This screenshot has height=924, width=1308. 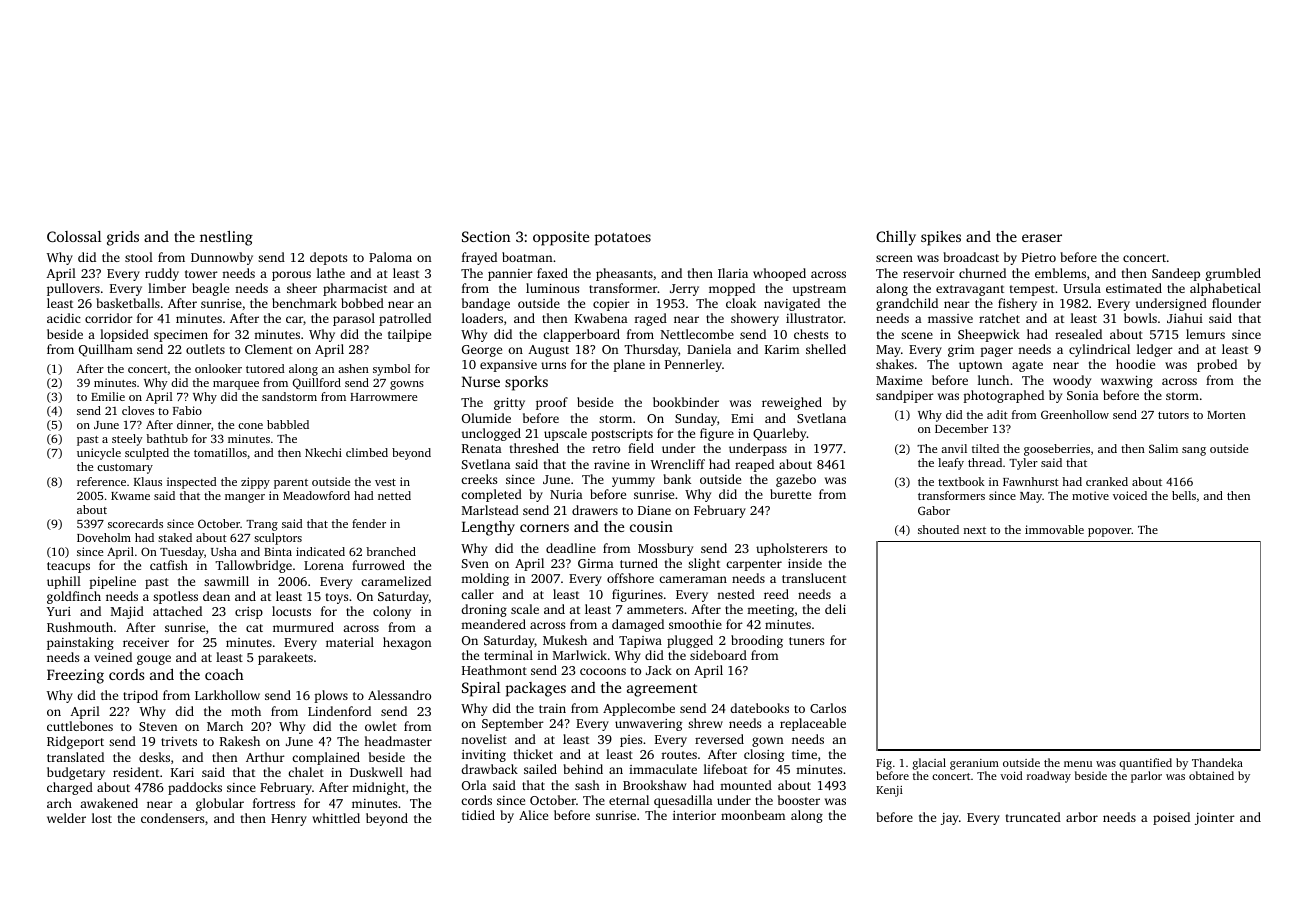 I want to click on Pennerley, so click(x=693, y=365).
